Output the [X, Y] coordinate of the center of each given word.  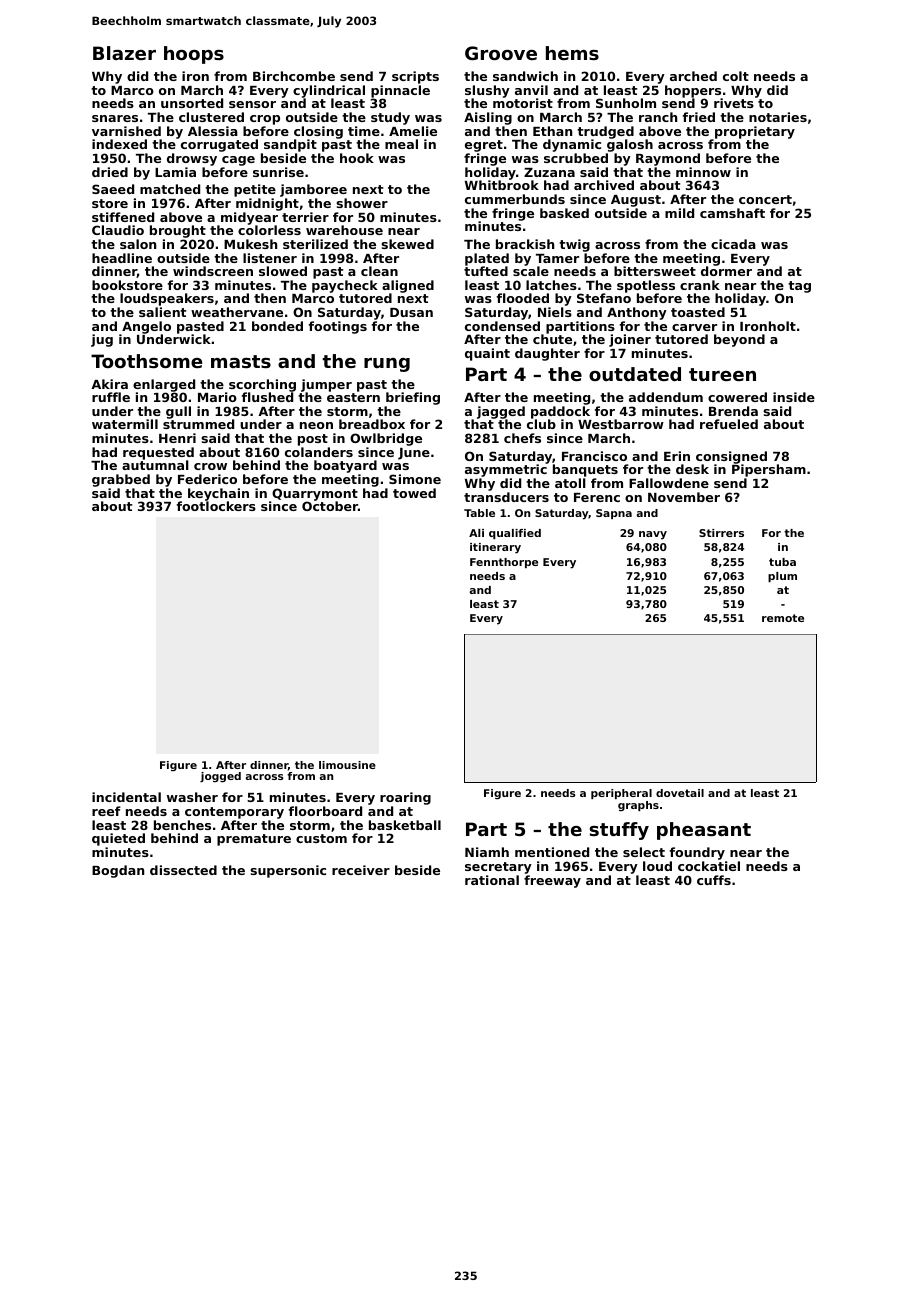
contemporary [234, 813]
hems [572, 53]
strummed [198, 424]
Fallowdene [669, 483]
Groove [501, 53]
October [330, 506]
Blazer [124, 53]
